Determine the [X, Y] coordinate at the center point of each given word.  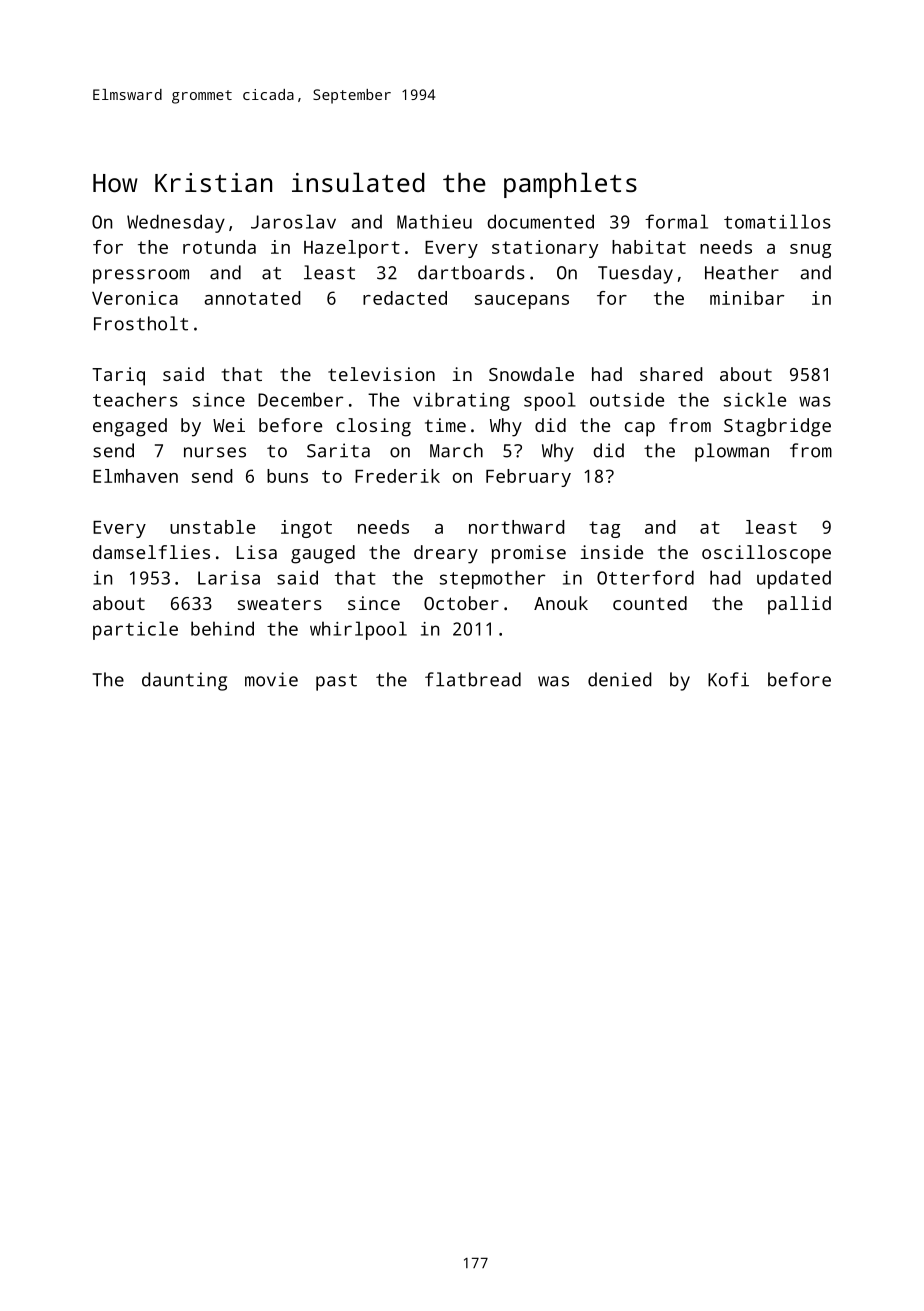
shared [671, 374]
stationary [545, 249]
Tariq [118, 376]
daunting [184, 681]
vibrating [461, 401]
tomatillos [777, 221]
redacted [405, 298]
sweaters [280, 603]
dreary [446, 554]
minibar [747, 298]
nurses [215, 452]
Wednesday [176, 223]
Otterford [645, 577]
